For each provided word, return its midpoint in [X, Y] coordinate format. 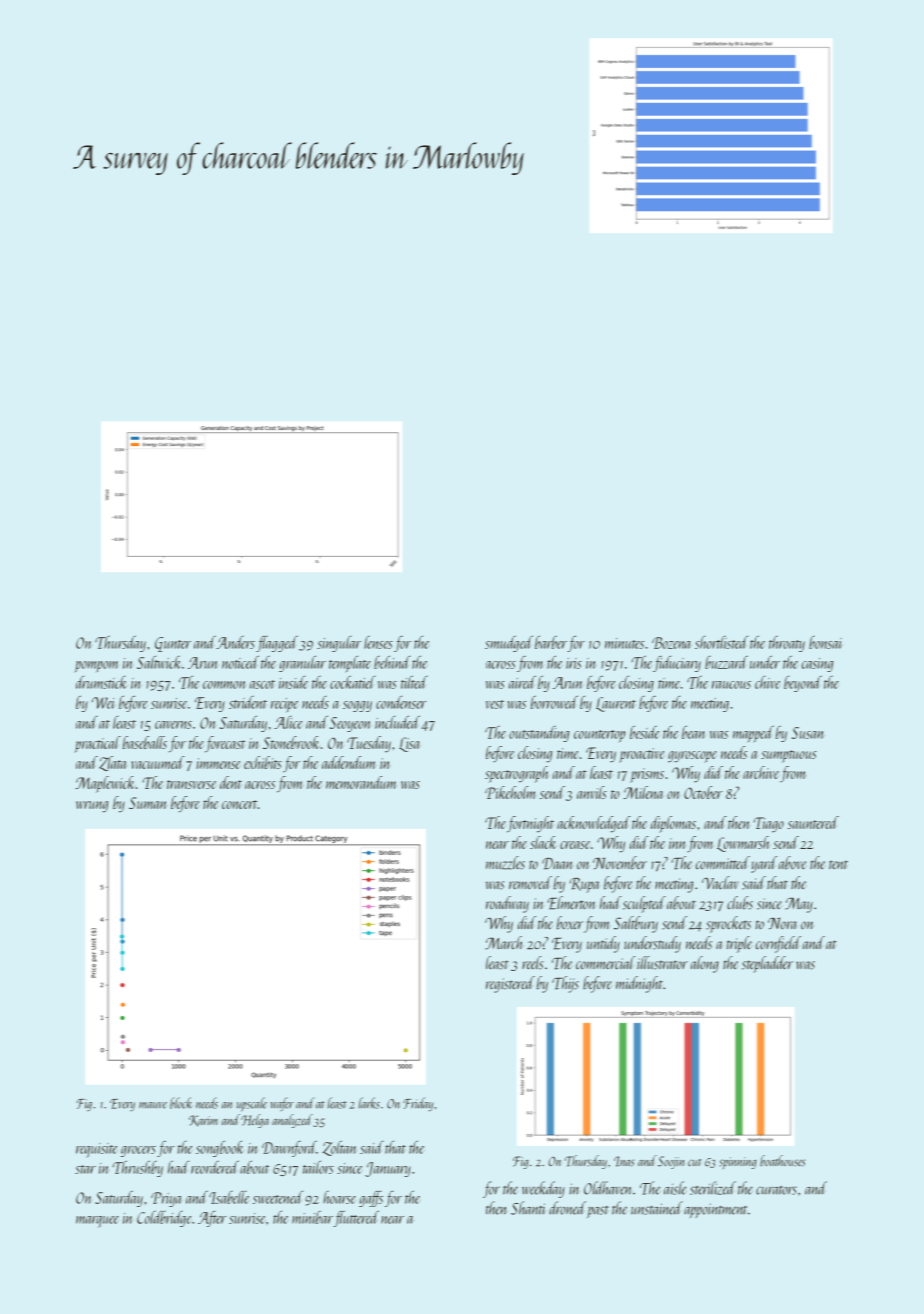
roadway [507, 904]
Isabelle [229, 1197]
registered [510, 984]
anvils [592, 792]
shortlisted [721, 642]
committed [723, 863]
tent [838, 865]
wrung [92, 807]
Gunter [173, 644]
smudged [509, 644]
